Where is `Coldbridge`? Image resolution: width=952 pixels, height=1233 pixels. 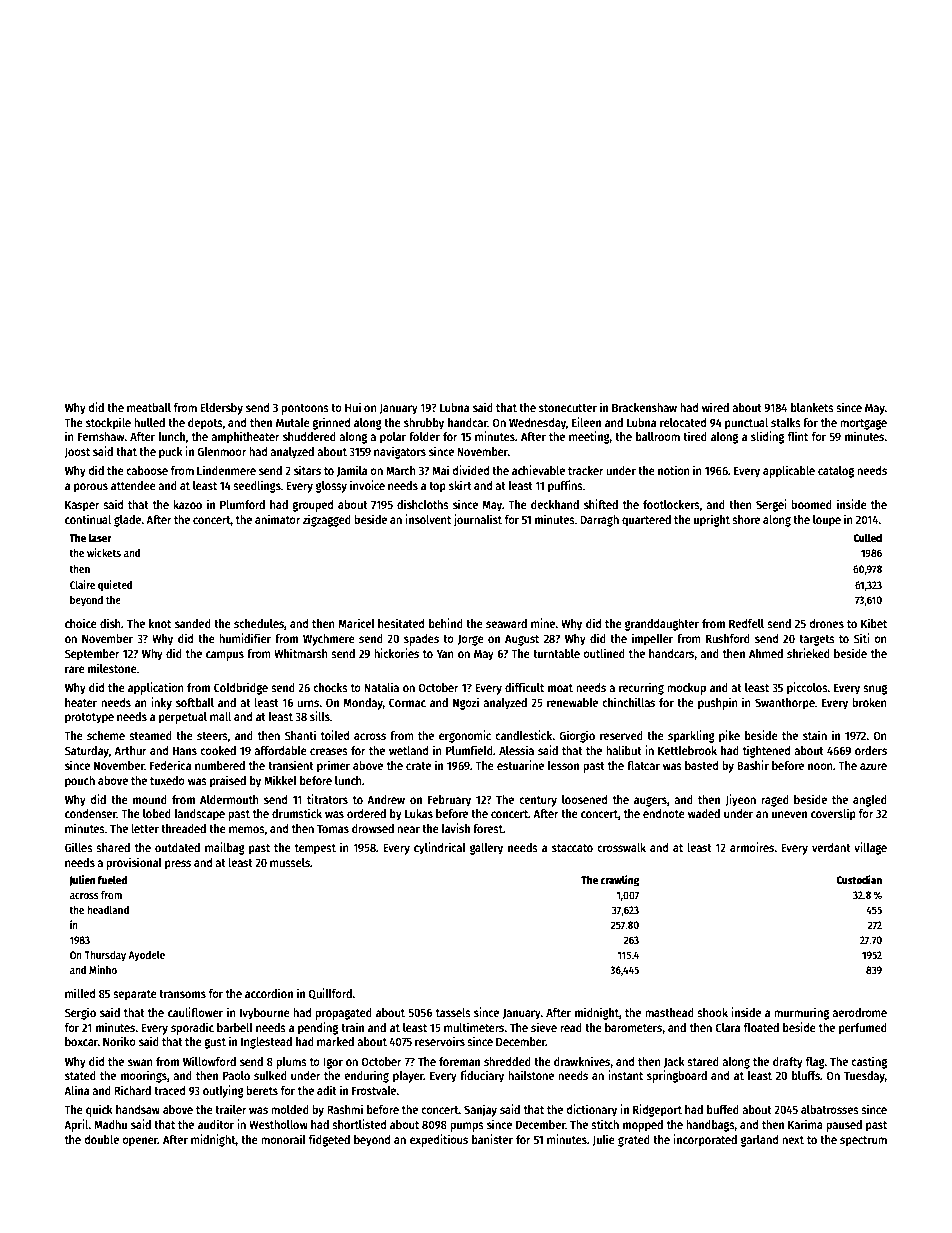
Coldbridge is located at coordinates (241, 688).
